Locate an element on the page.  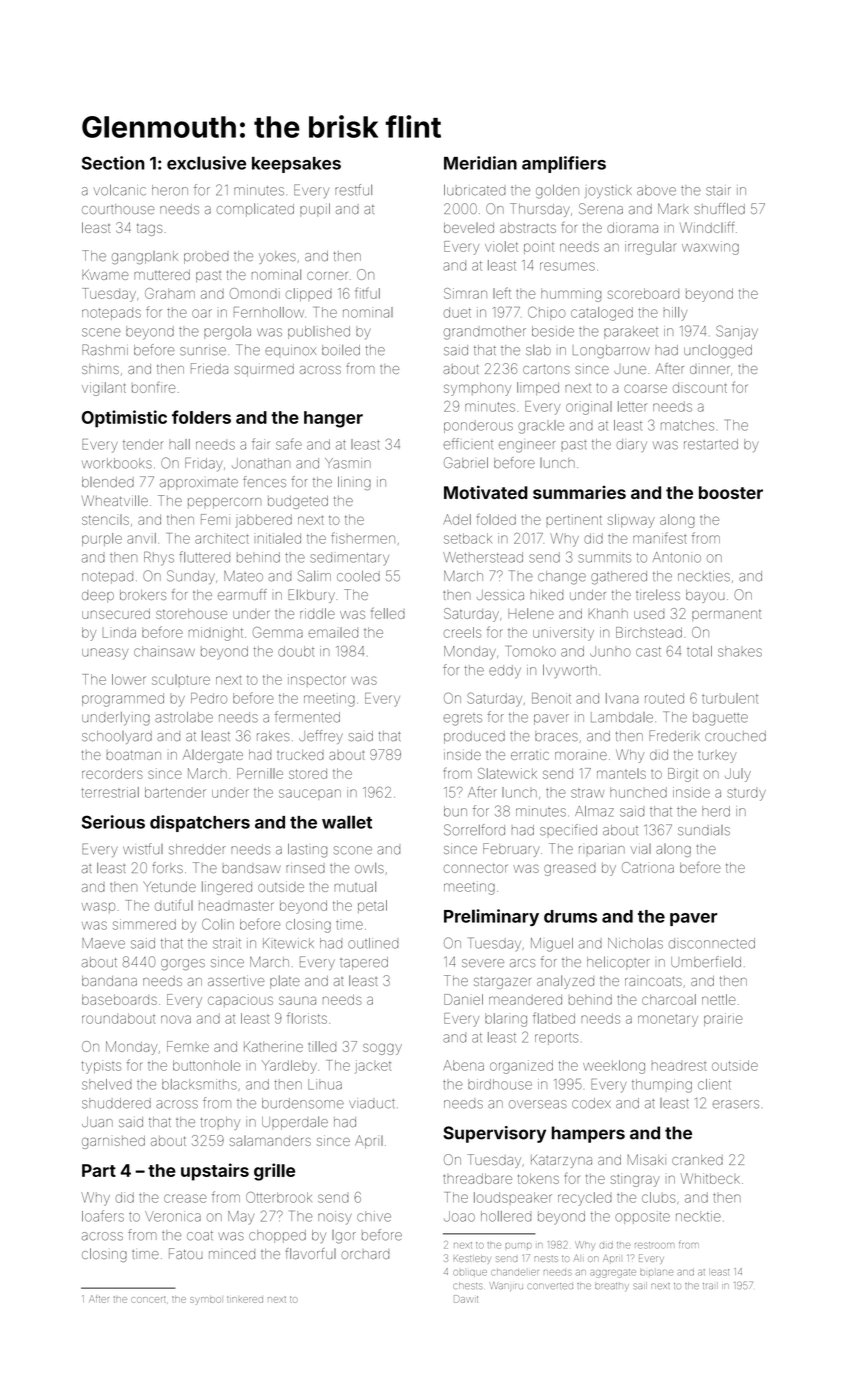
Simran is located at coordinates (465, 293).
